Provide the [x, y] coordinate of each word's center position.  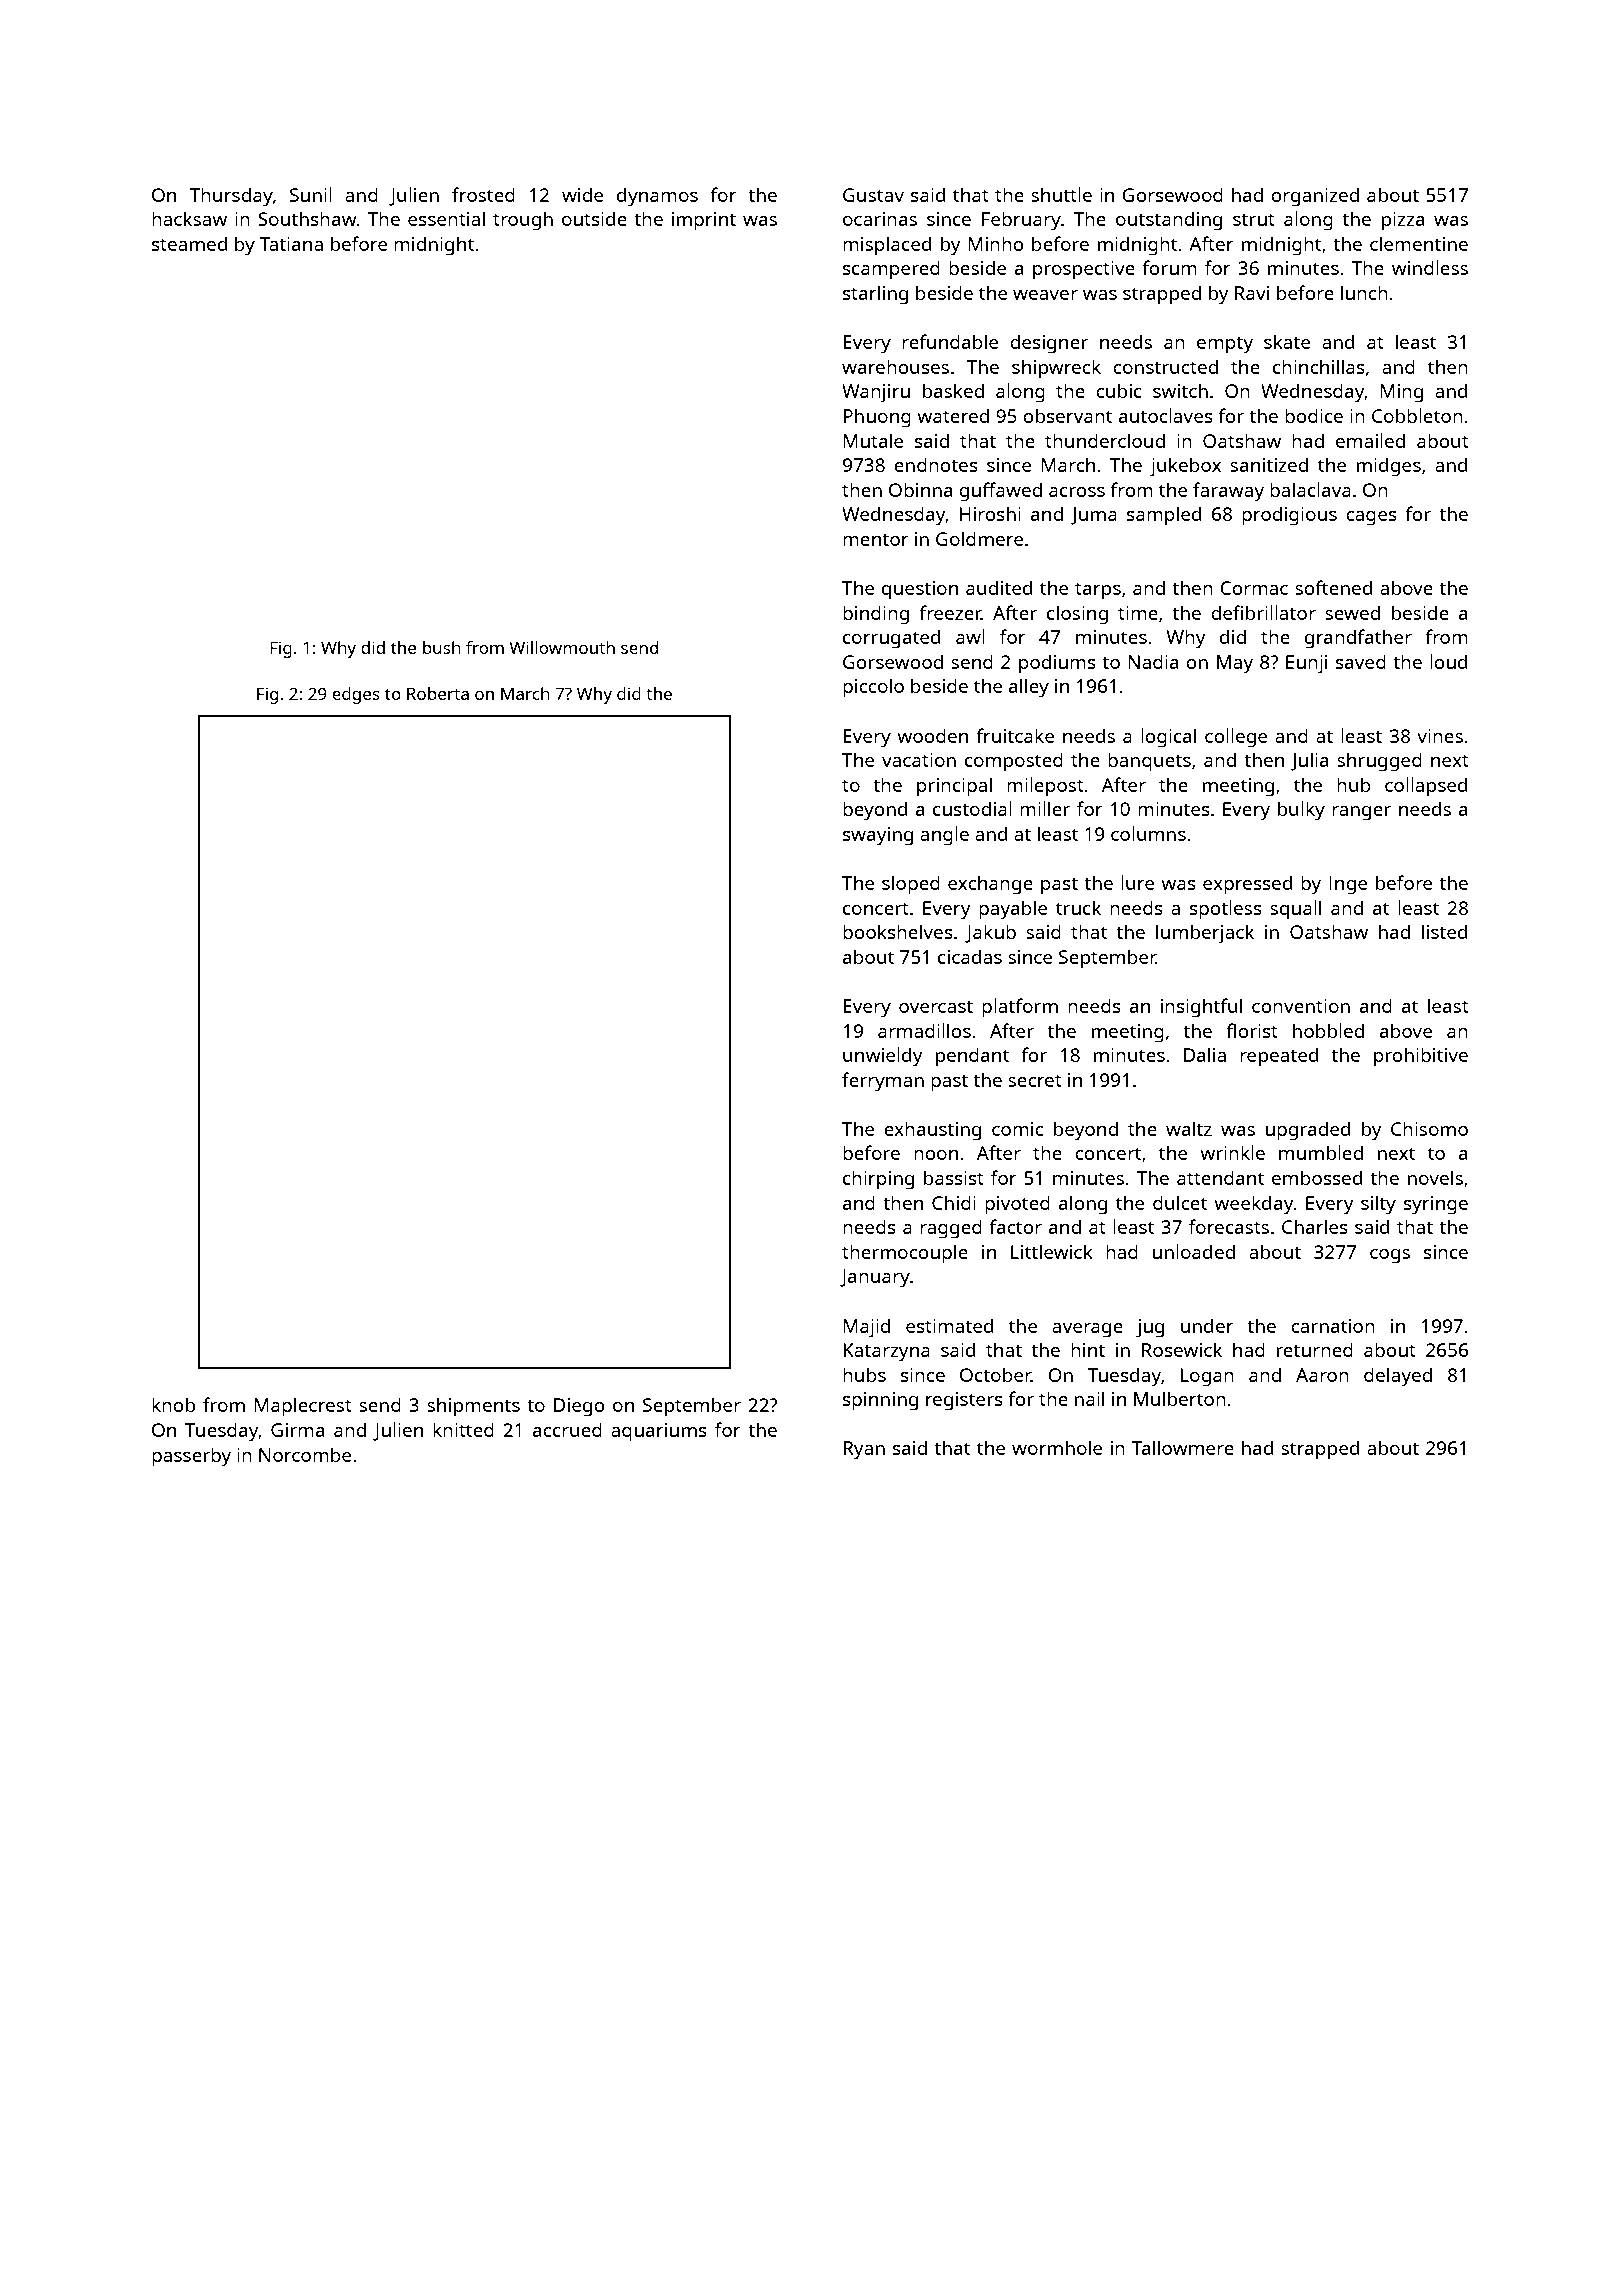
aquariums [659, 1432]
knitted [463, 1429]
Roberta [438, 693]
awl [970, 636]
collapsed [1426, 787]
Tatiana [291, 244]
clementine [1419, 243]
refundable [950, 341]
